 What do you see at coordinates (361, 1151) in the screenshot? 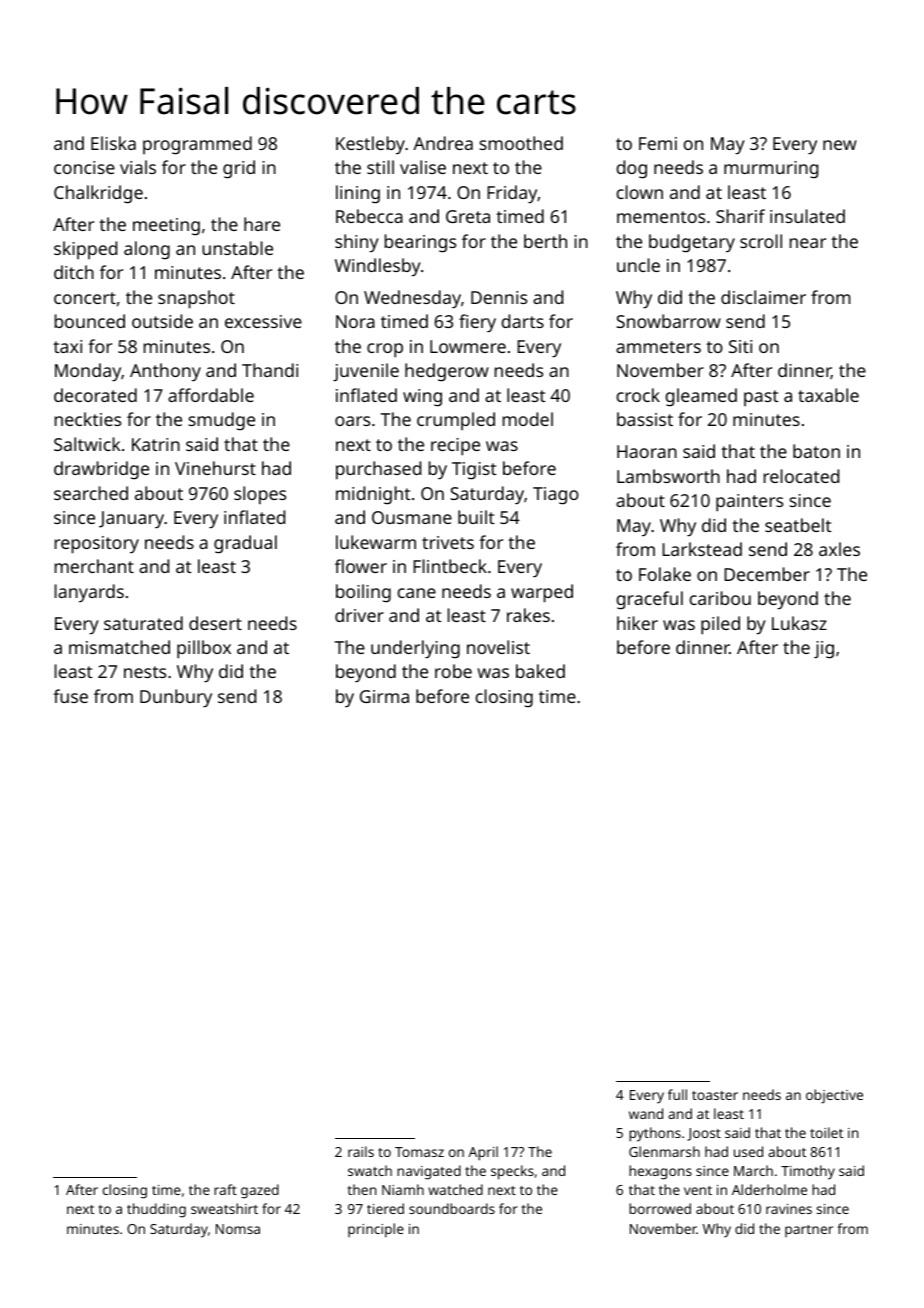
I see `rails` at bounding box center [361, 1151].
